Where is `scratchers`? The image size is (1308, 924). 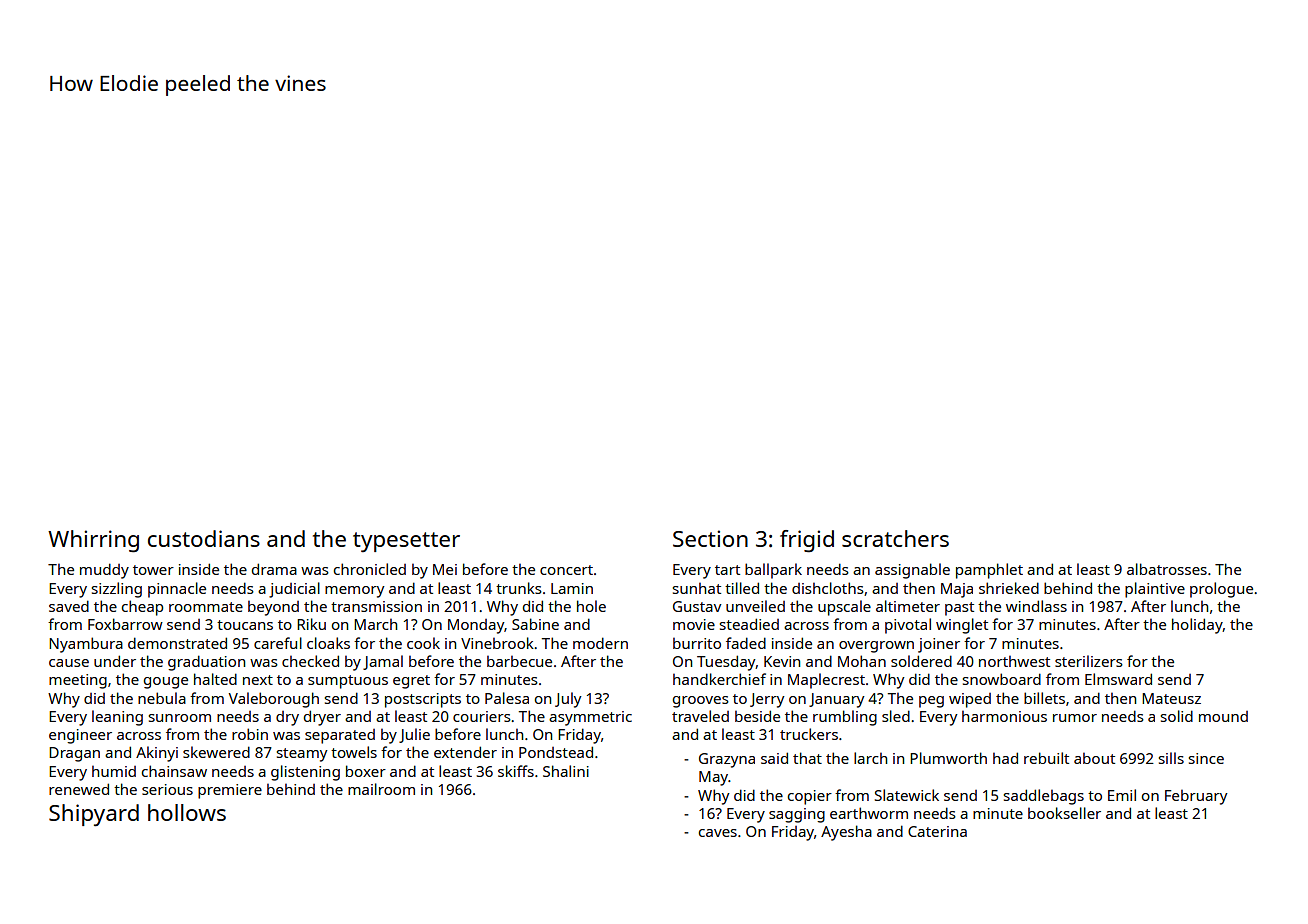 scratchers is located at coordinates (895, 538).
